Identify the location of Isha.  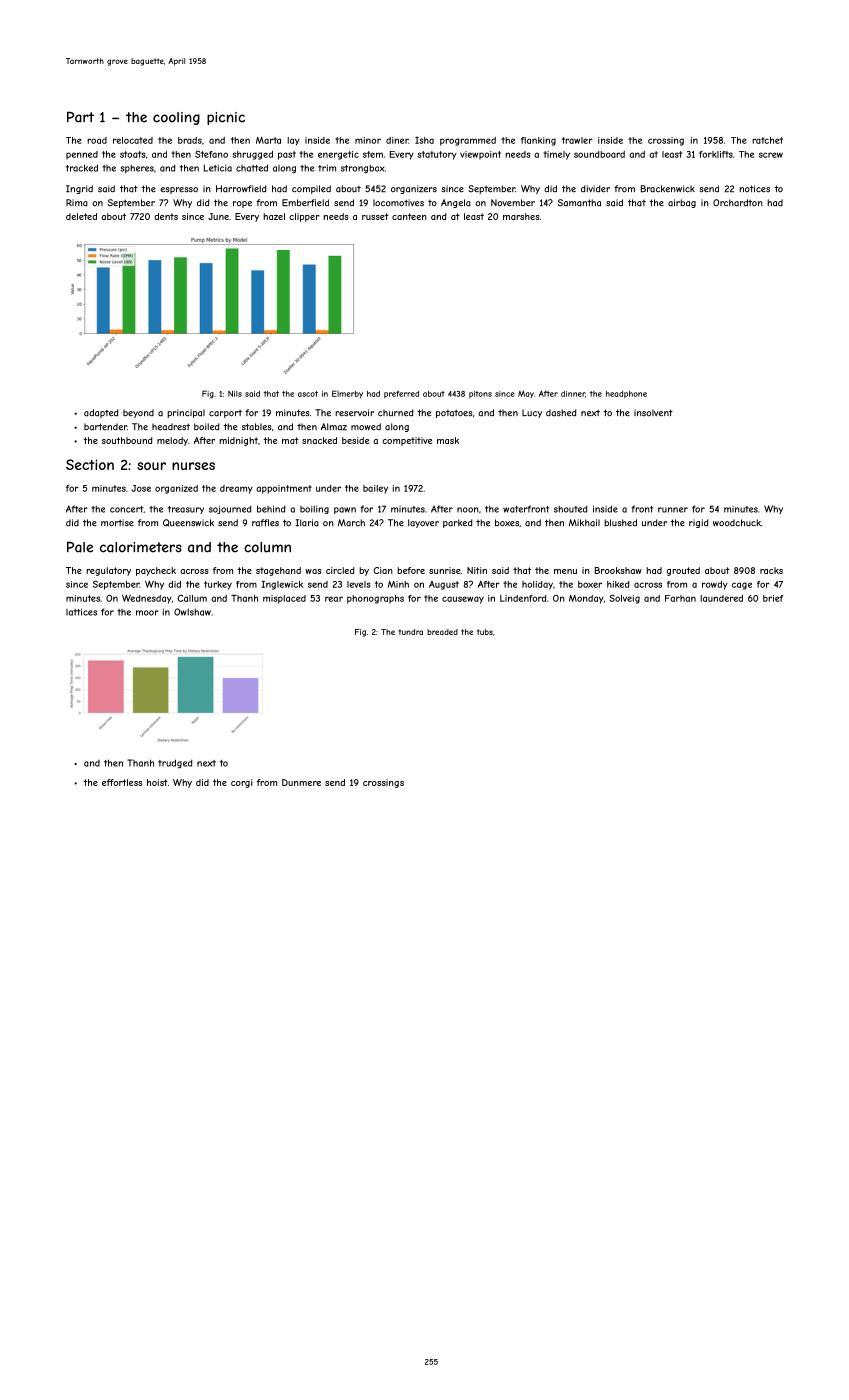
(424, 140).
